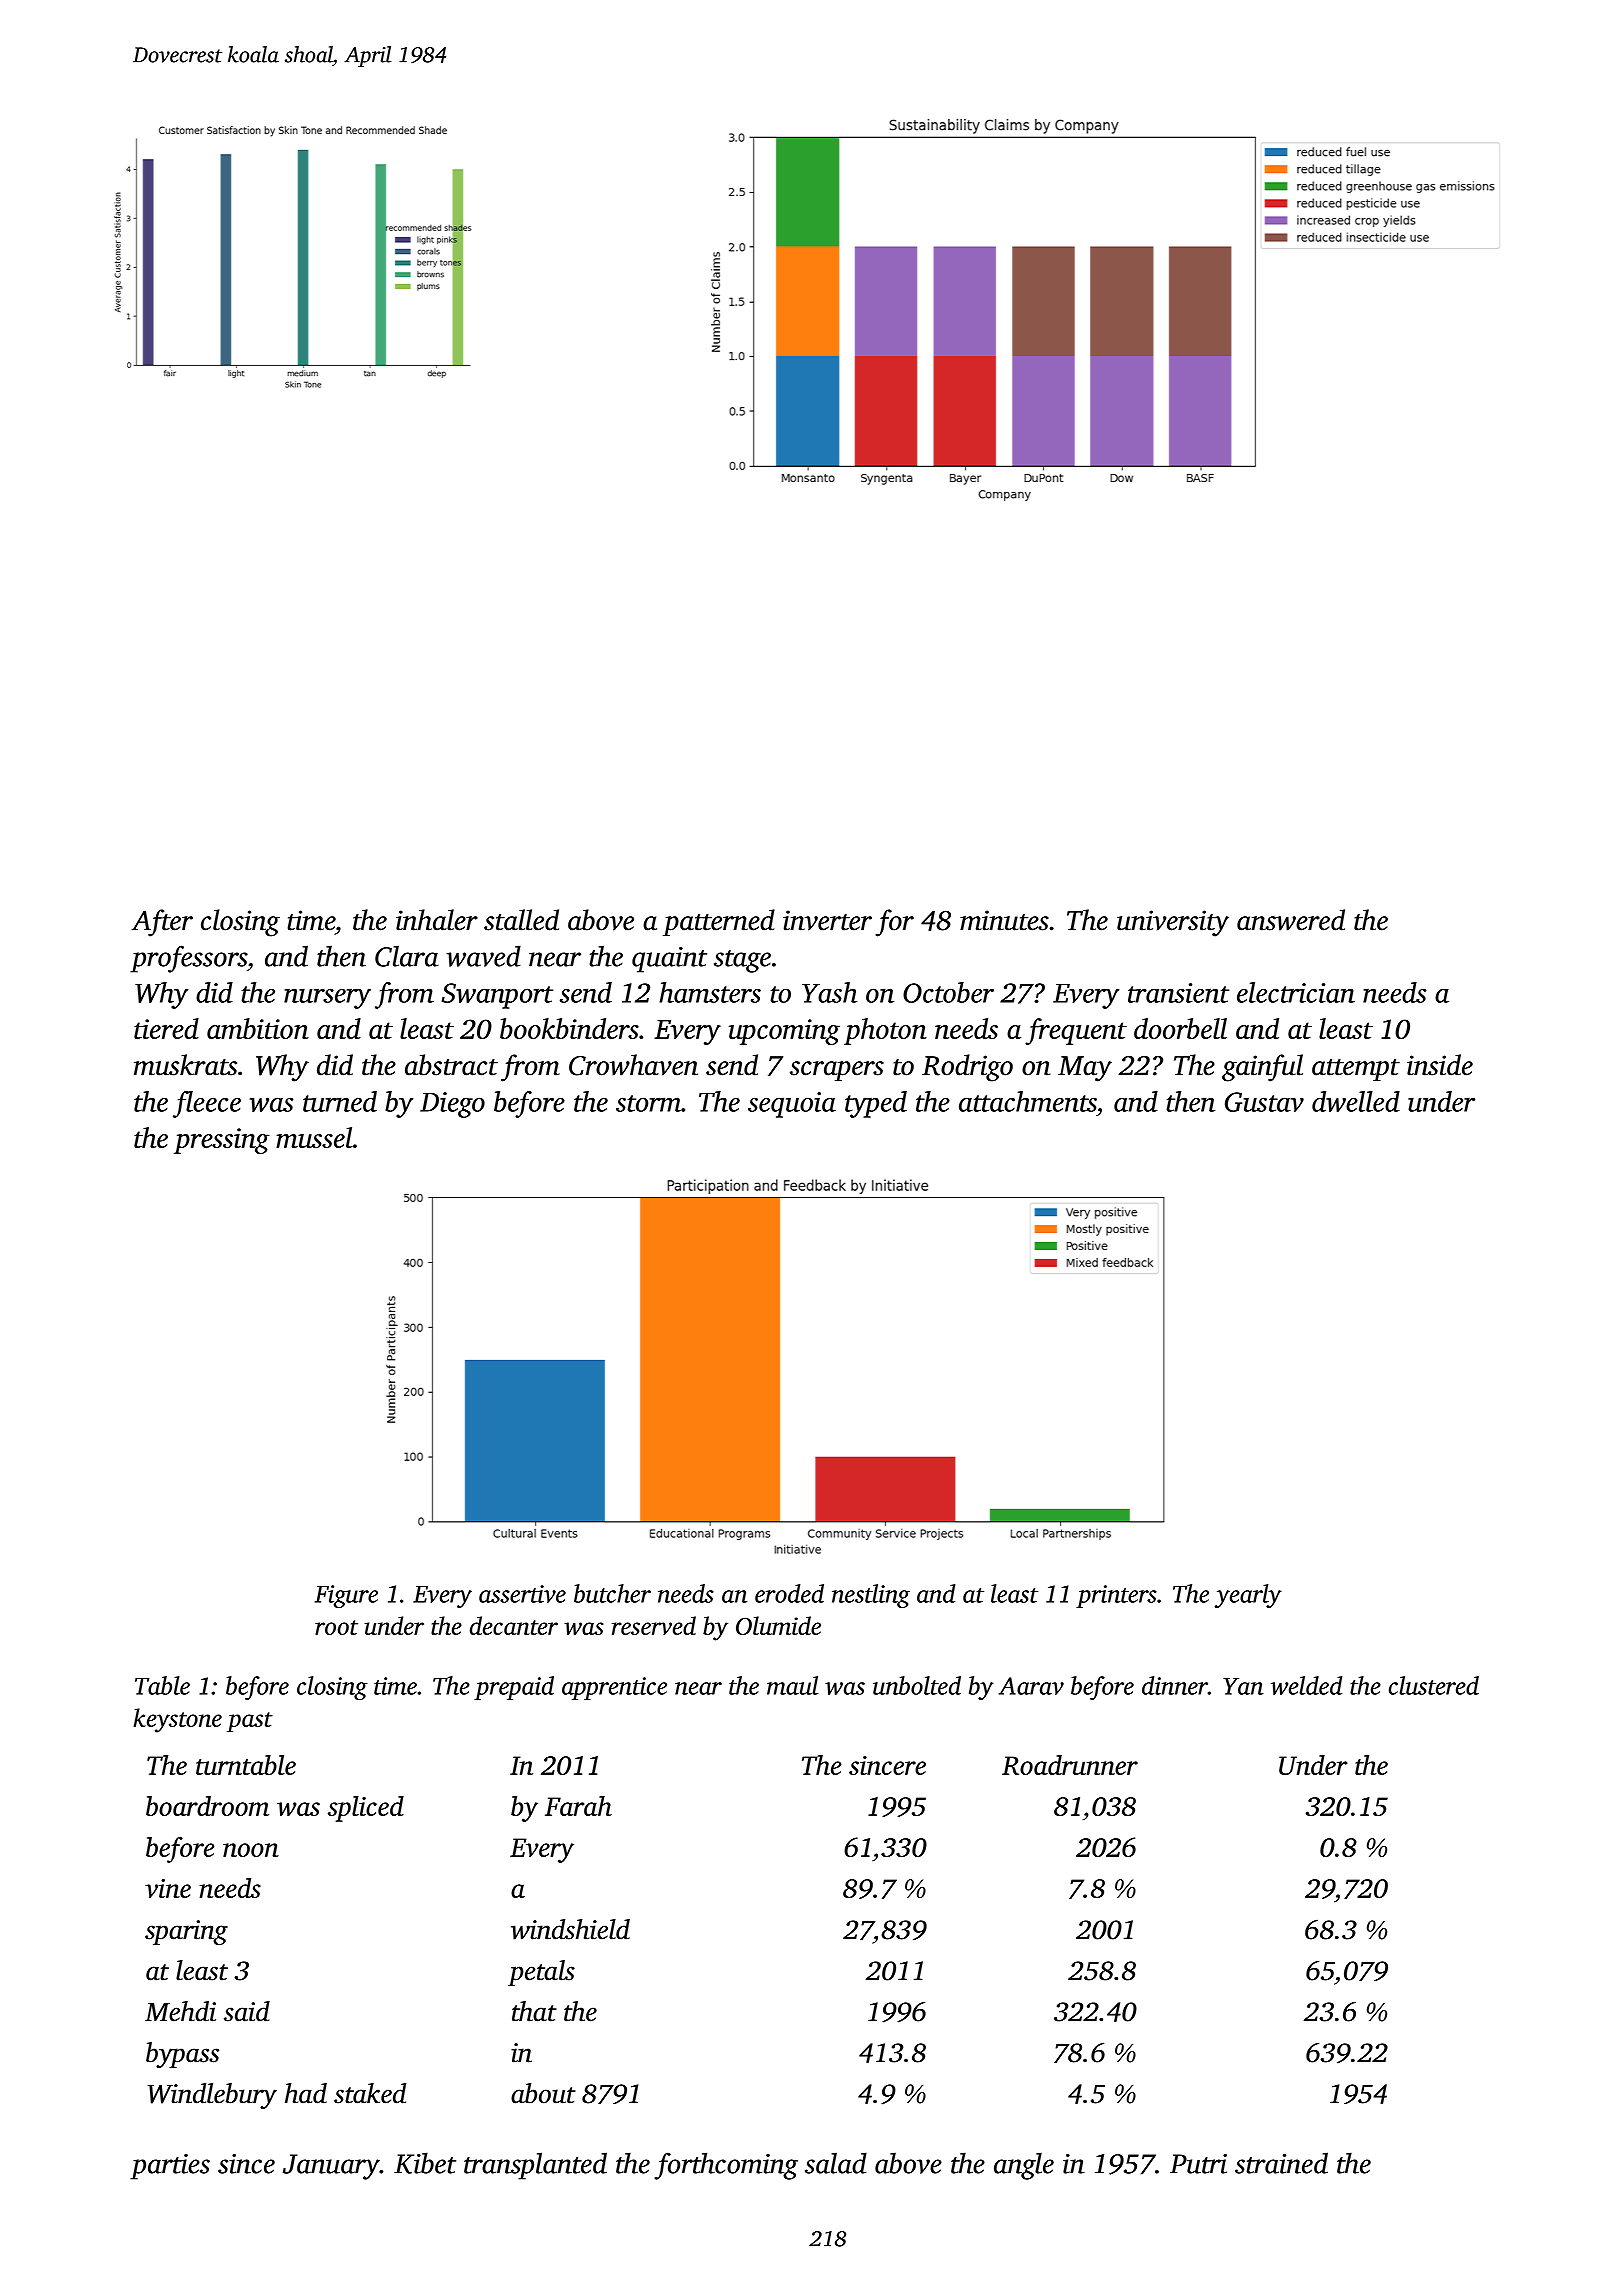  What do you see at coordinates (1028, 1101) in the screenshot?
I see `attachments` at bounding box center [1028, 1101].
